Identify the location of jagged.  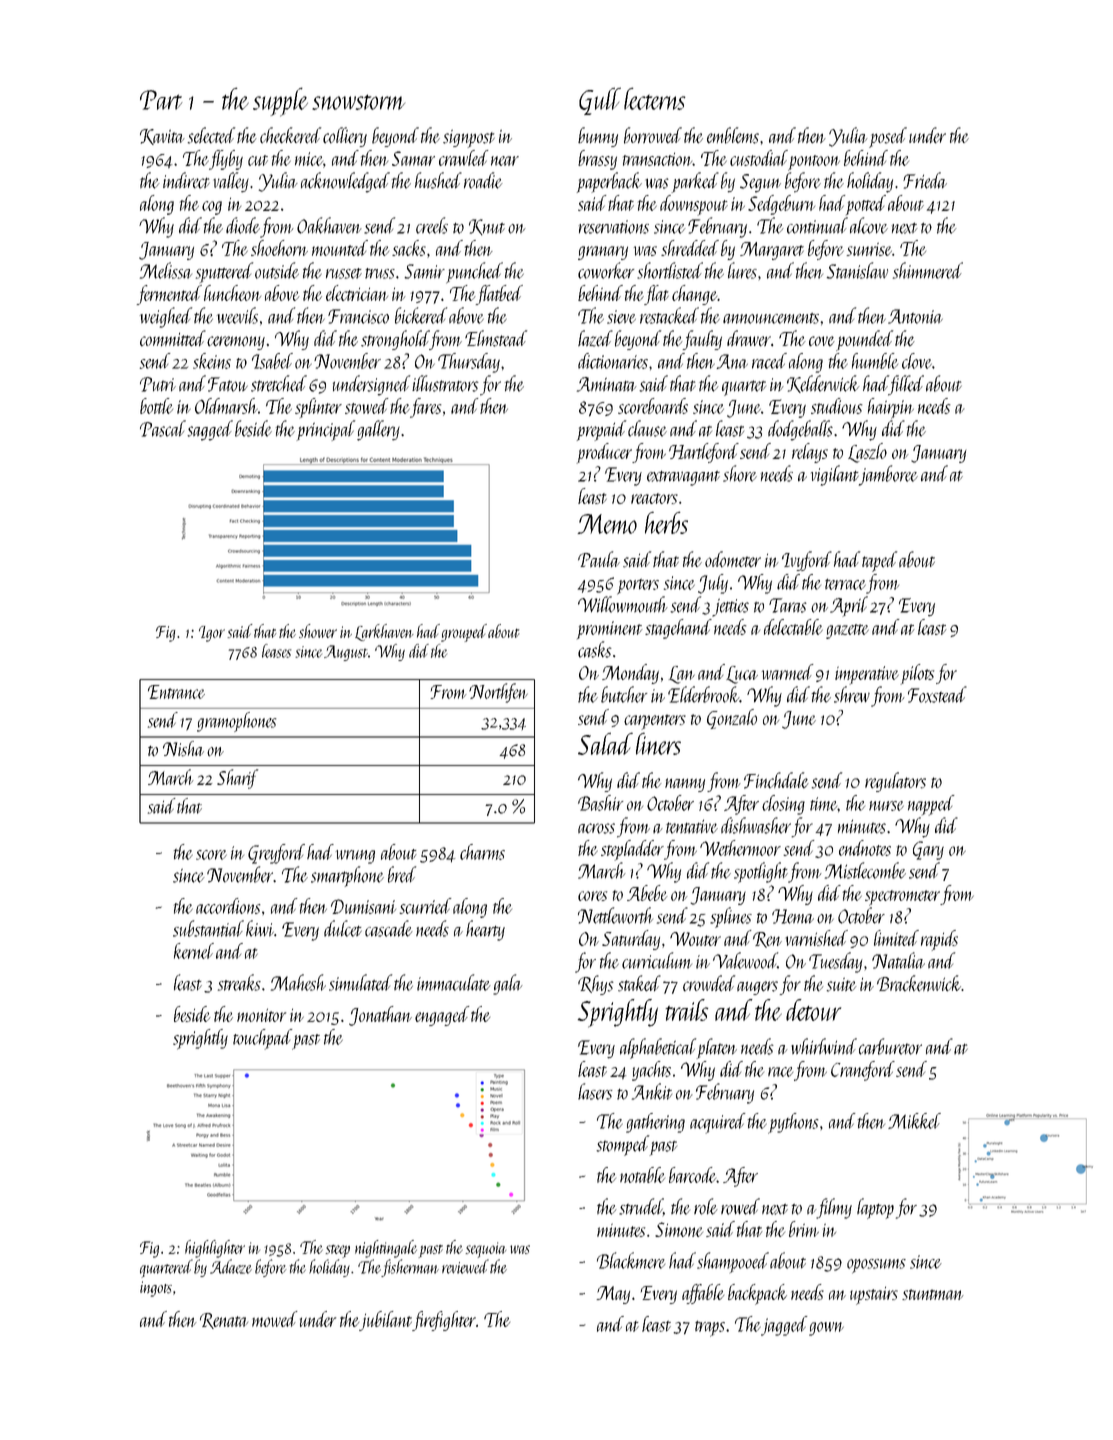
(784, 1326).
